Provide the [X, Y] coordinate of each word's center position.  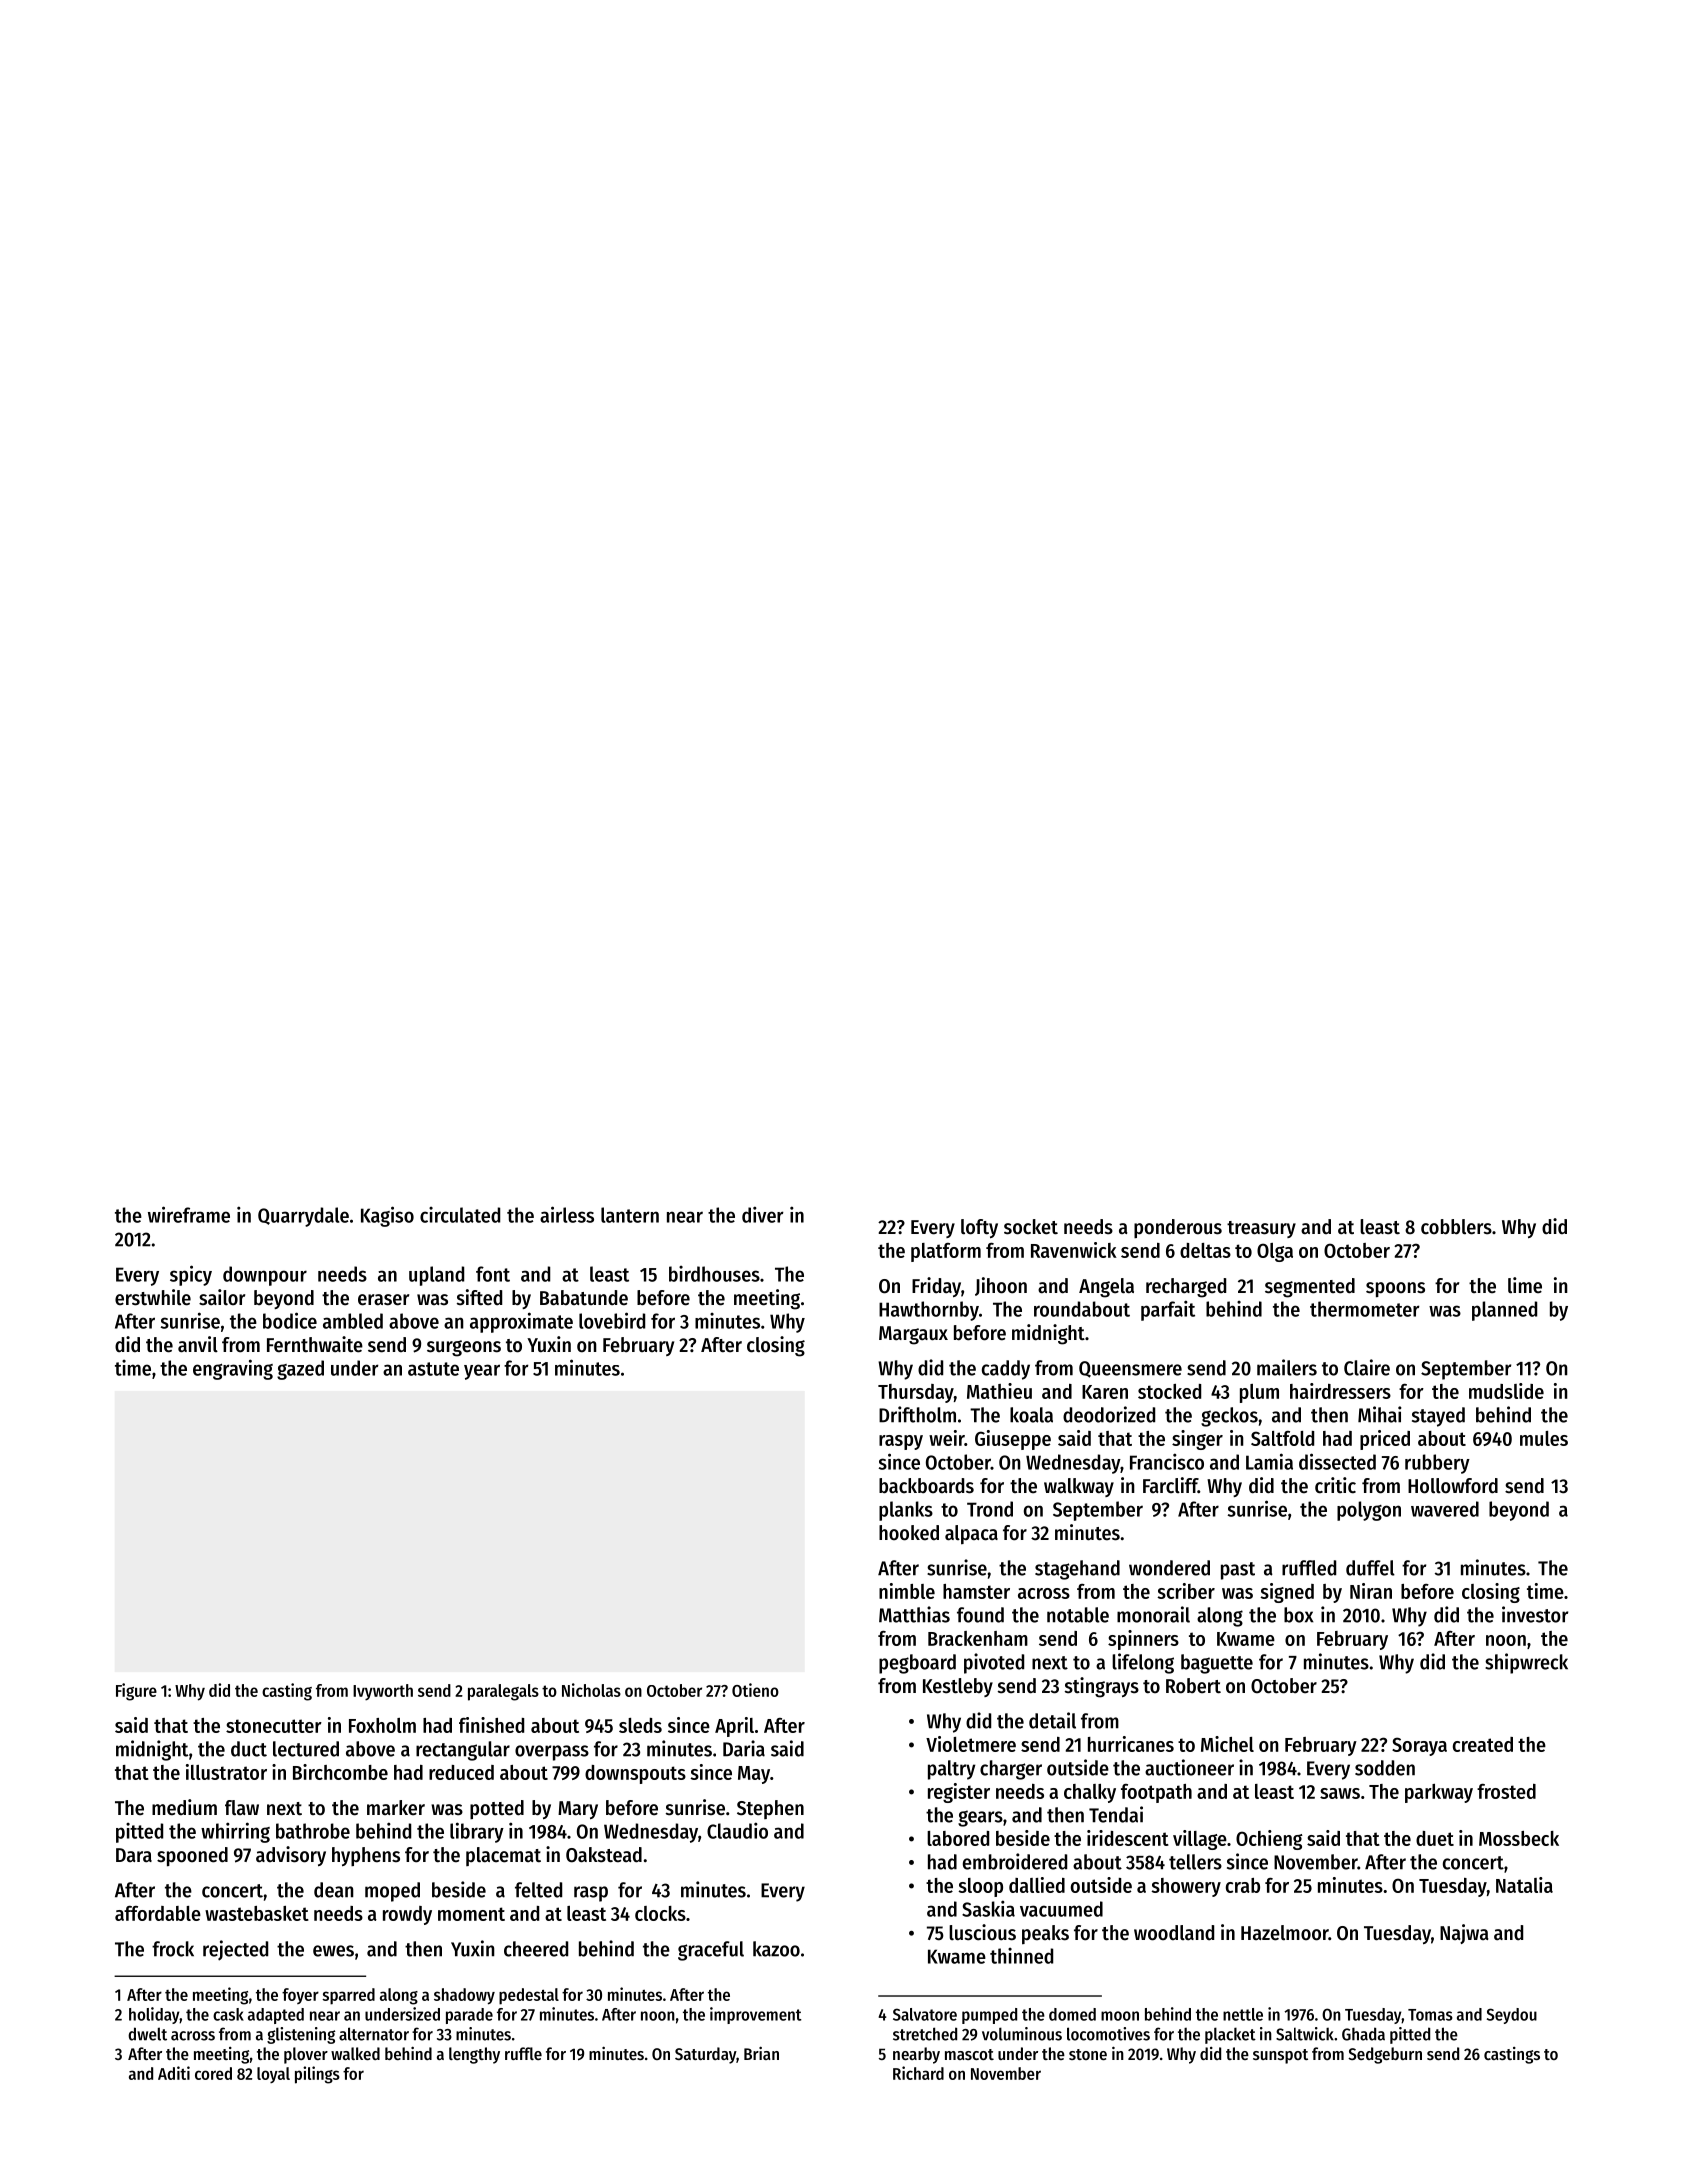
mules [1544, 1438]
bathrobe [313, 1831]
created [1483, 1744]
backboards [926, 1486]
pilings [317, 2075]
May [754, 1775]
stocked [1169, 1391]
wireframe [189, 1214]
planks [906, 1511]
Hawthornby [929, 1311]
